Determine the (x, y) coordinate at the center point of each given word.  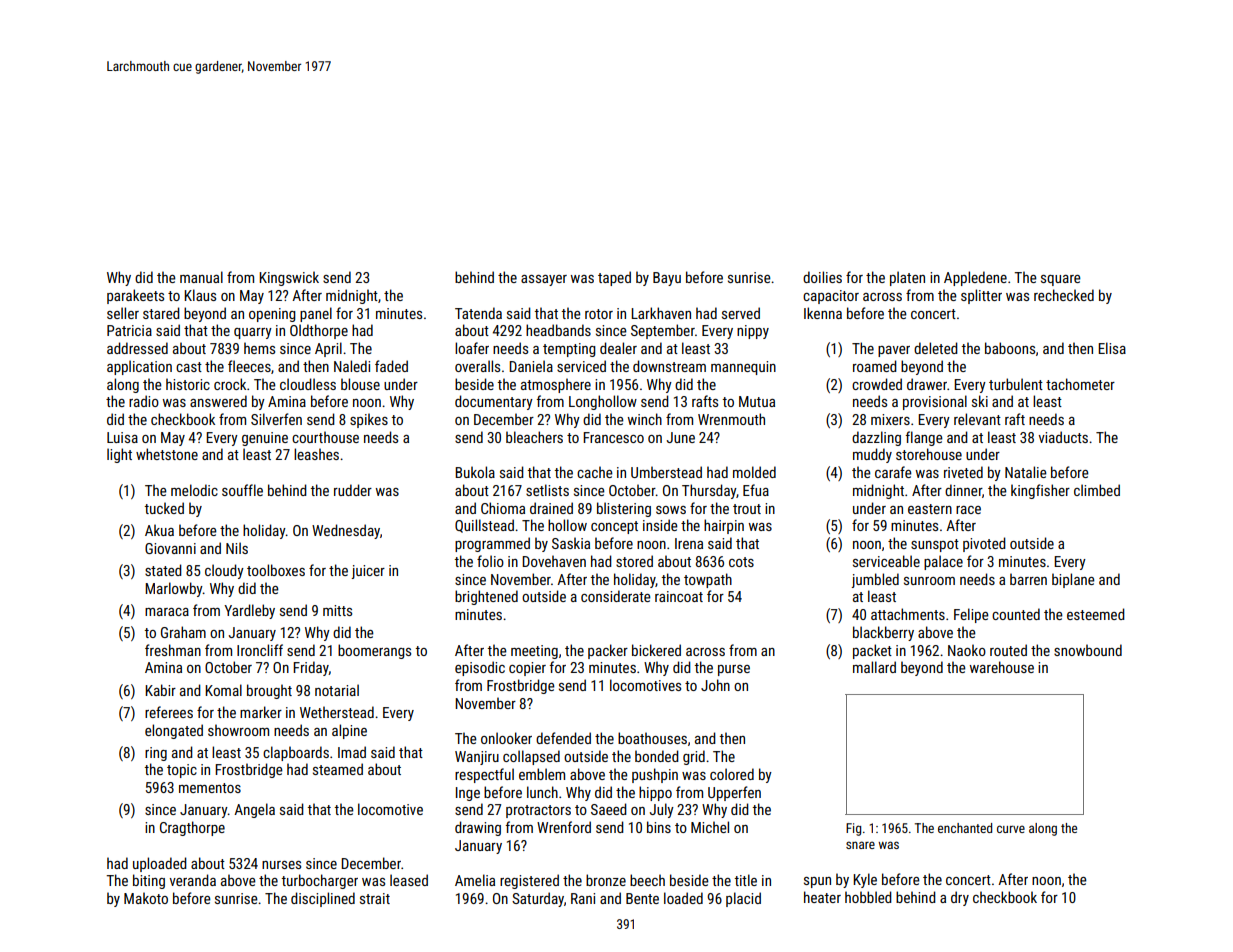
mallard (874, 667)
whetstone (167, 454)
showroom (238, 730)
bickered (656, 650)
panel (316, 314)
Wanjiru (477, 758)
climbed (1097, 490)
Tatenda (478, 313)
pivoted (984, 544)
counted (1016, 614)
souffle (242, 490)
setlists (547, 490)
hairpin (724, 526)
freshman (173, 650)
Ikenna (823, 313)
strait (375, 898)
